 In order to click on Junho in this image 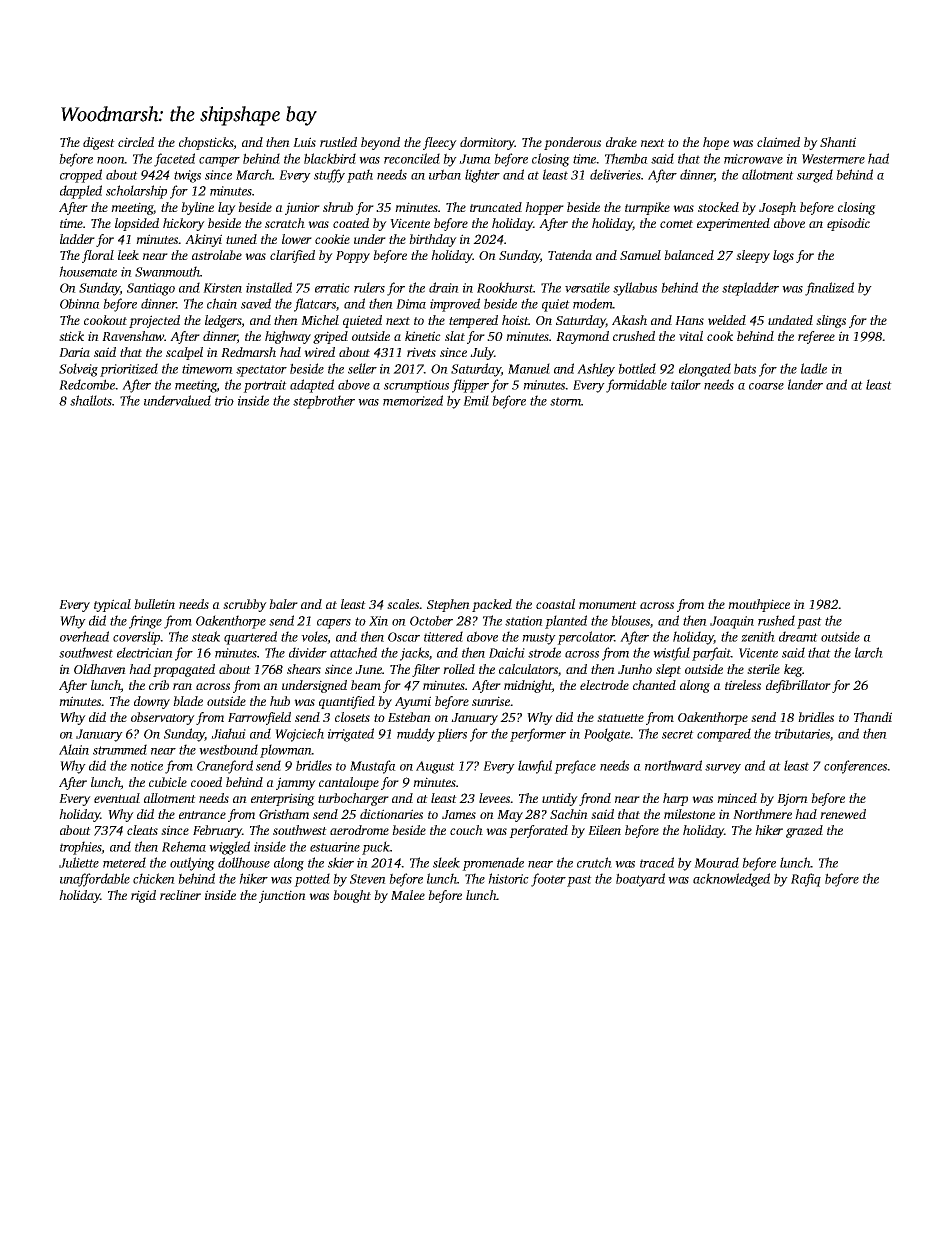, I will do `click(635, 669)`.
